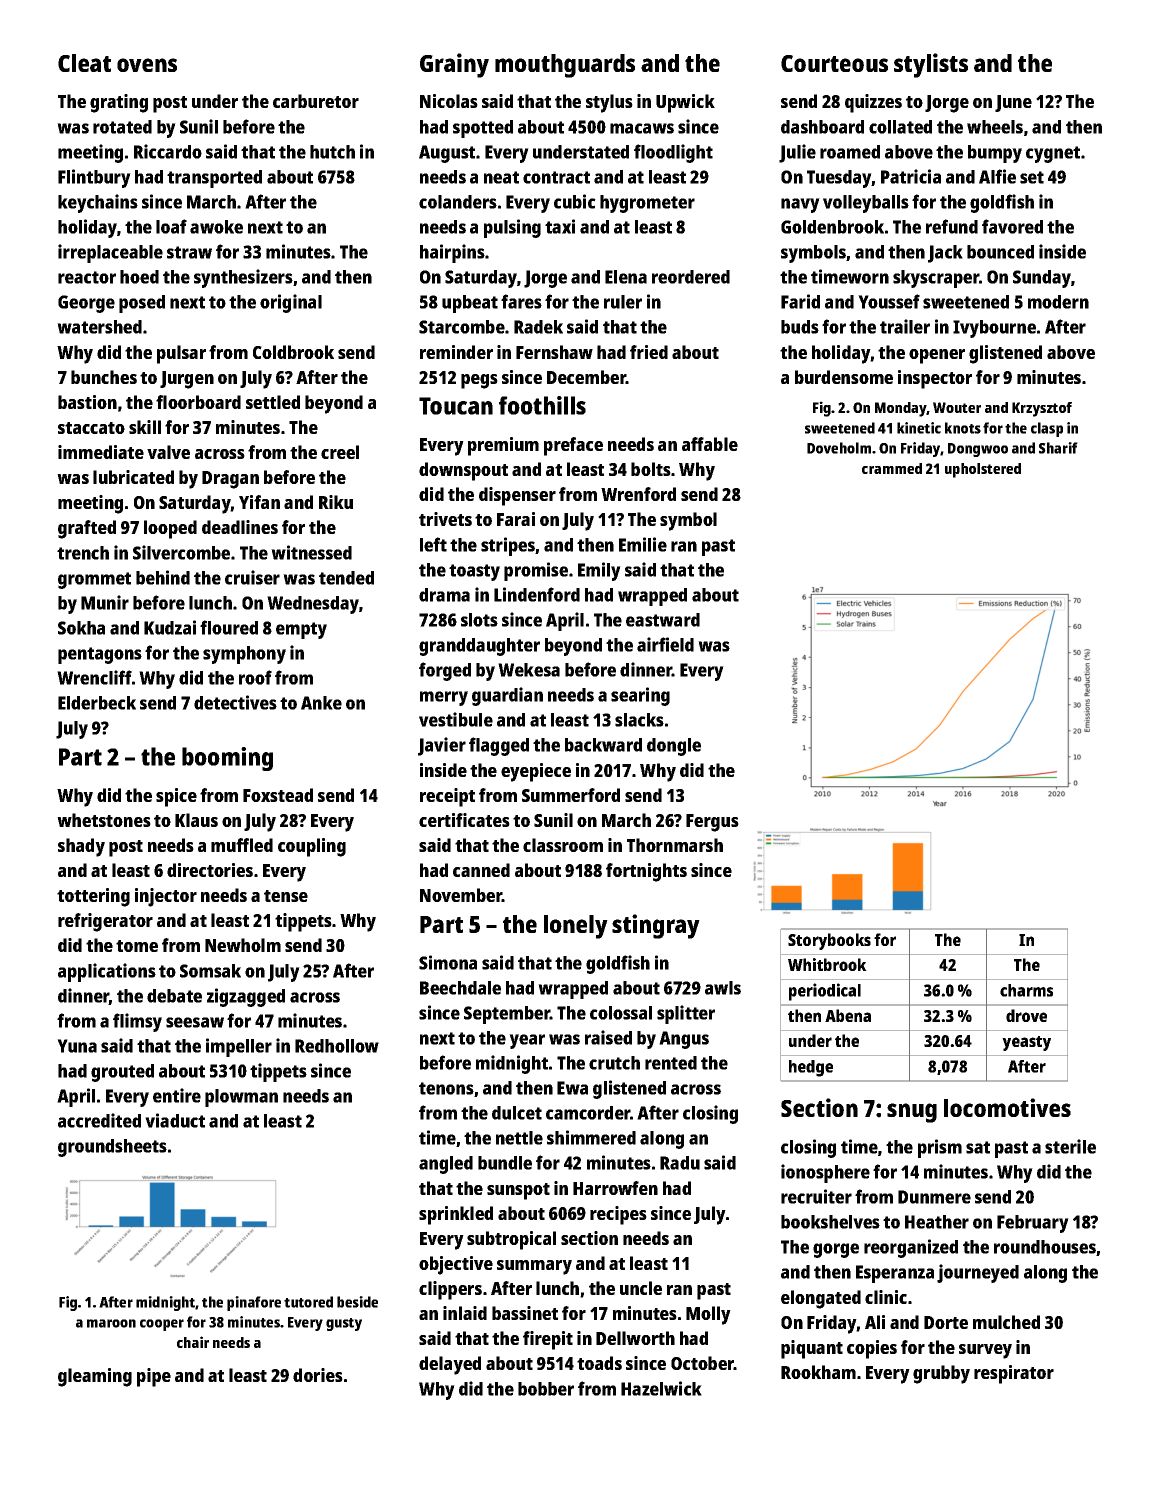 This document has height=1503, width=1161. Describe the element at coordinates (1014, 1374) in the document. I see `respirator` at that location.
